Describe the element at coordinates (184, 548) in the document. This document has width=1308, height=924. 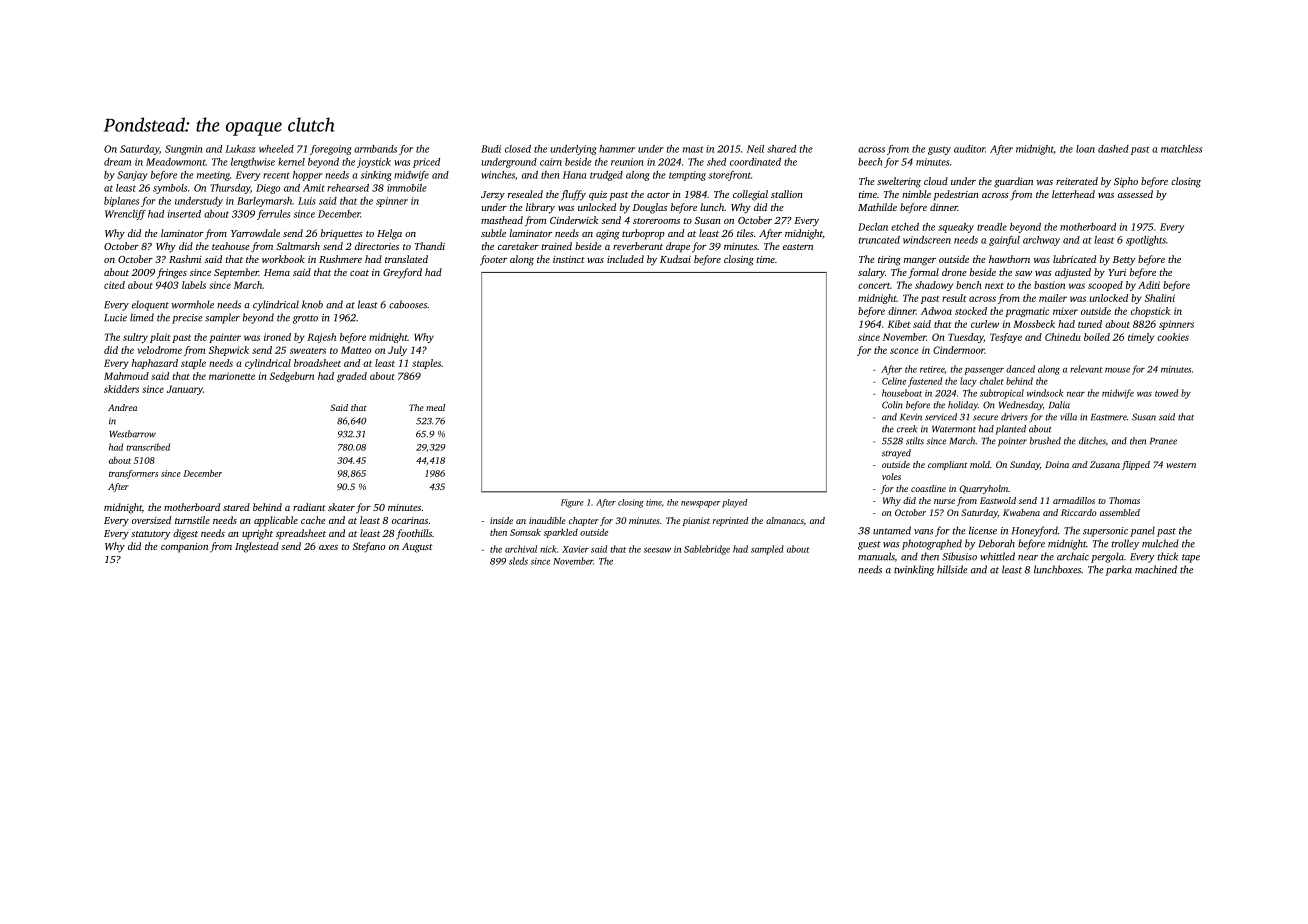
I see `companion` at that location.
